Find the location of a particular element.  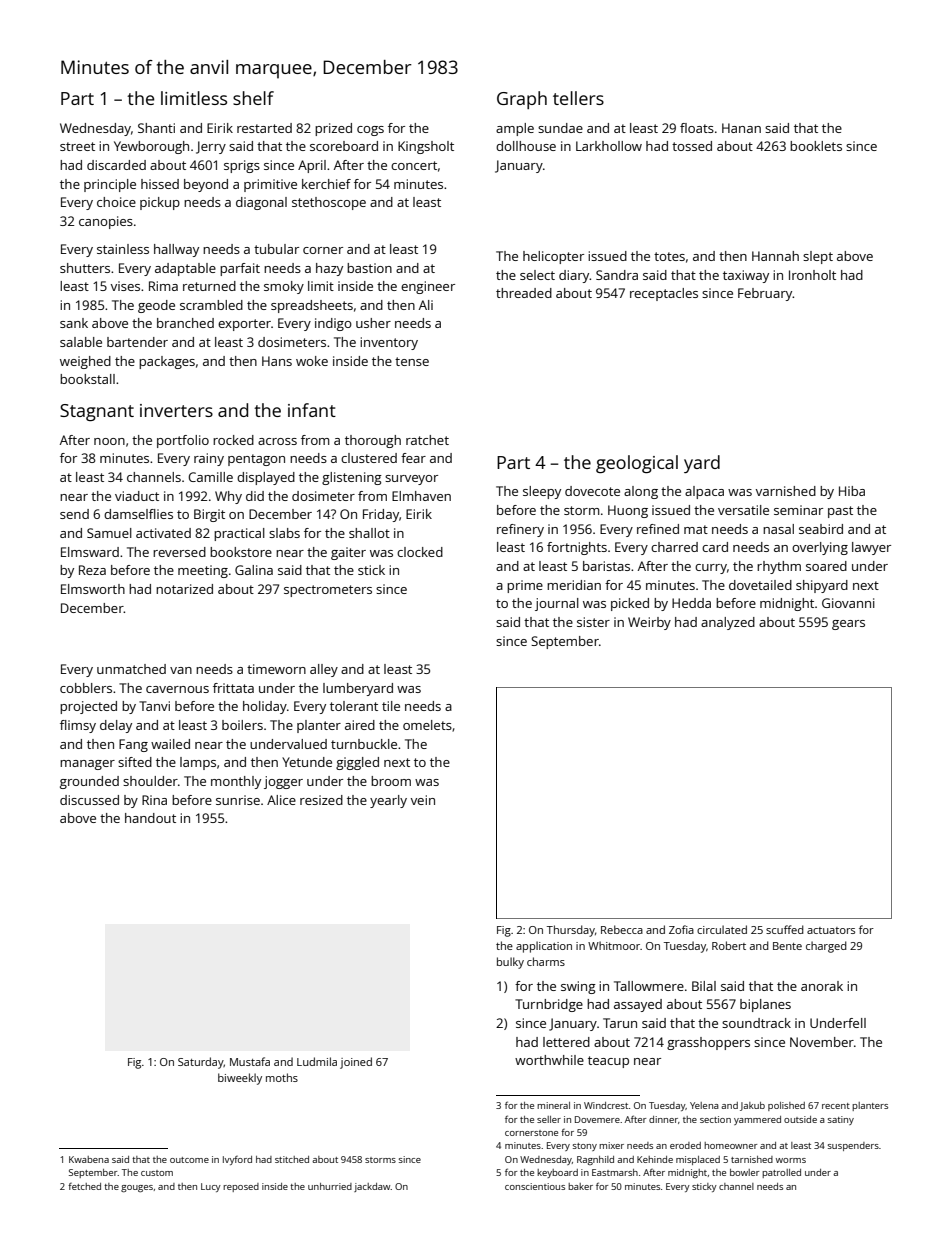

actuators is located at coordinates (831, 930).
